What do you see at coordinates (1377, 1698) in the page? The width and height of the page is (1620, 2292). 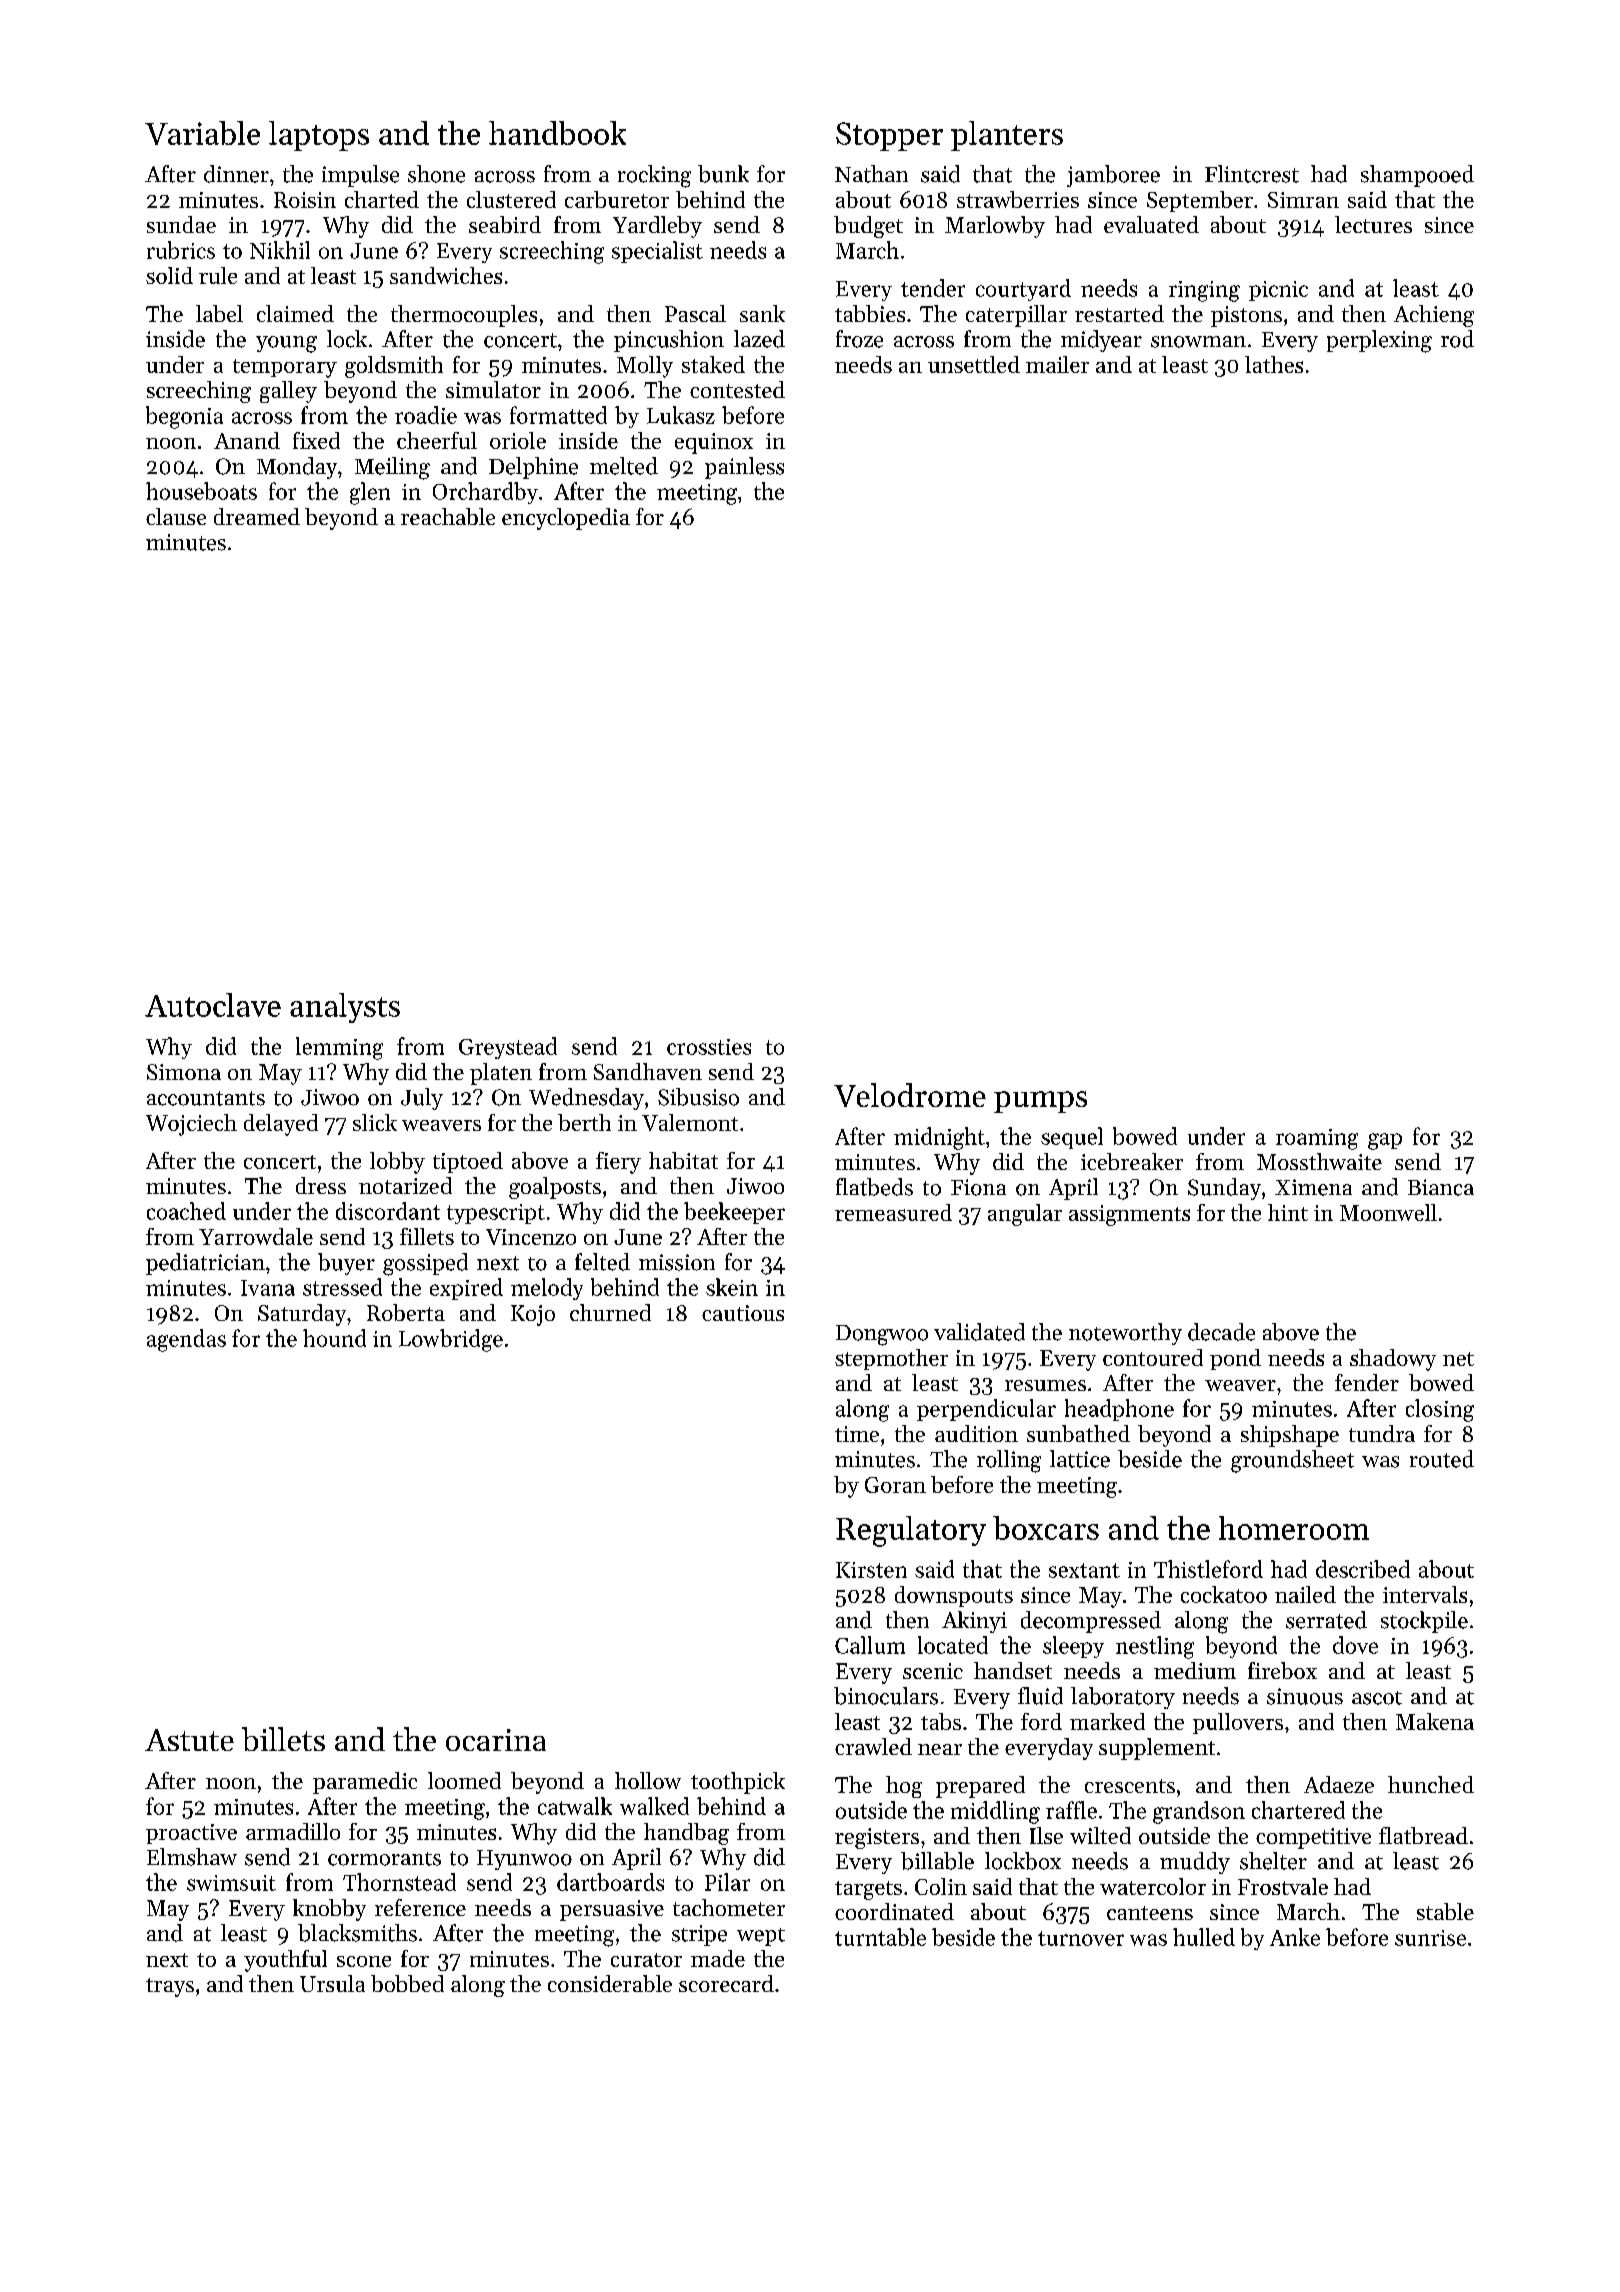 I see `ascot` at bounding box center [1377, 1698].
